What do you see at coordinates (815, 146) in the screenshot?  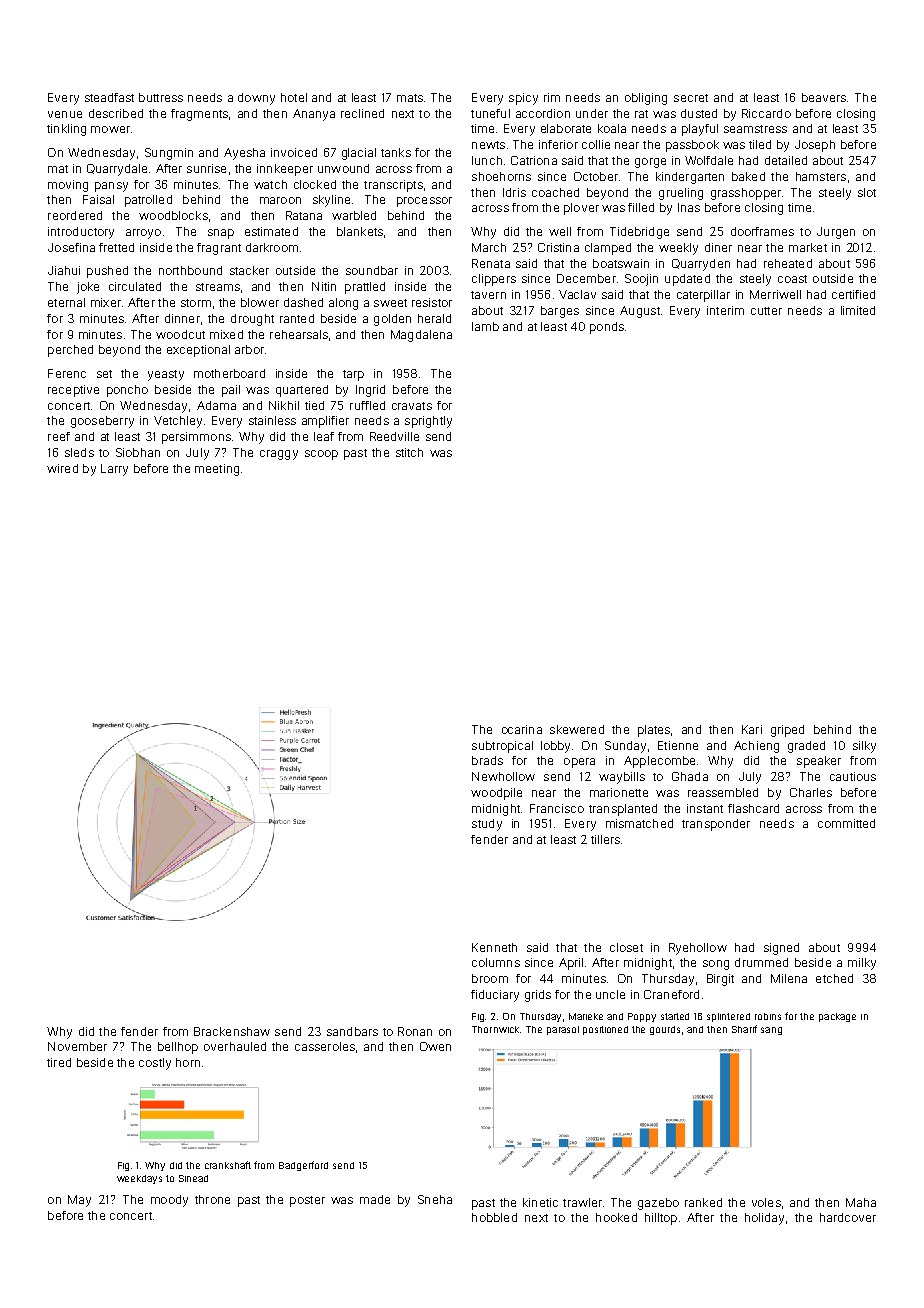 I see `Joseph` at bounding box center [815, 146].
